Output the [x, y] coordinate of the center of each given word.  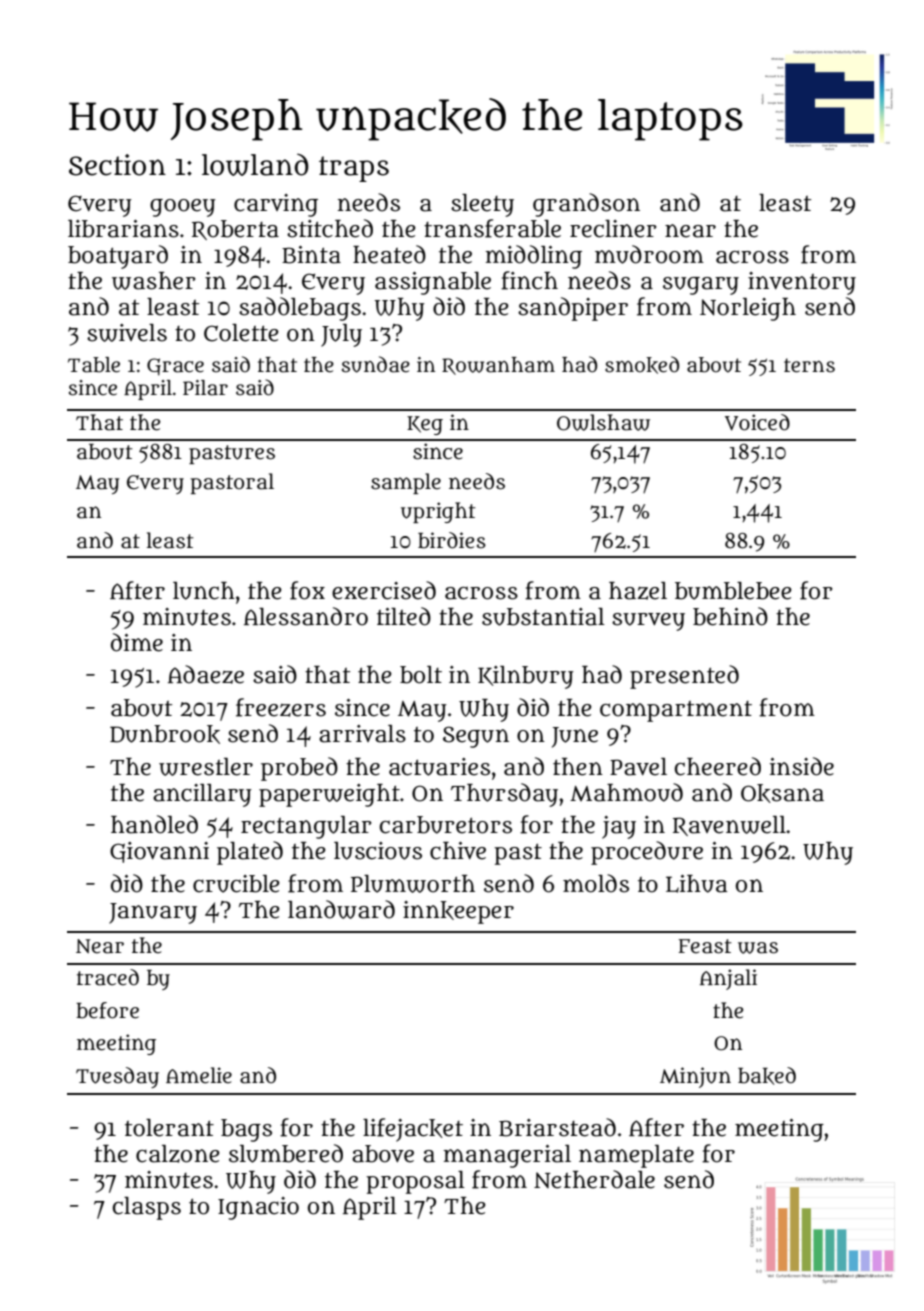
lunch [204, 591]
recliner [613, 229]
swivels [127, 333]
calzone [178, 1154]
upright [438, 512]
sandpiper [573, 309]
